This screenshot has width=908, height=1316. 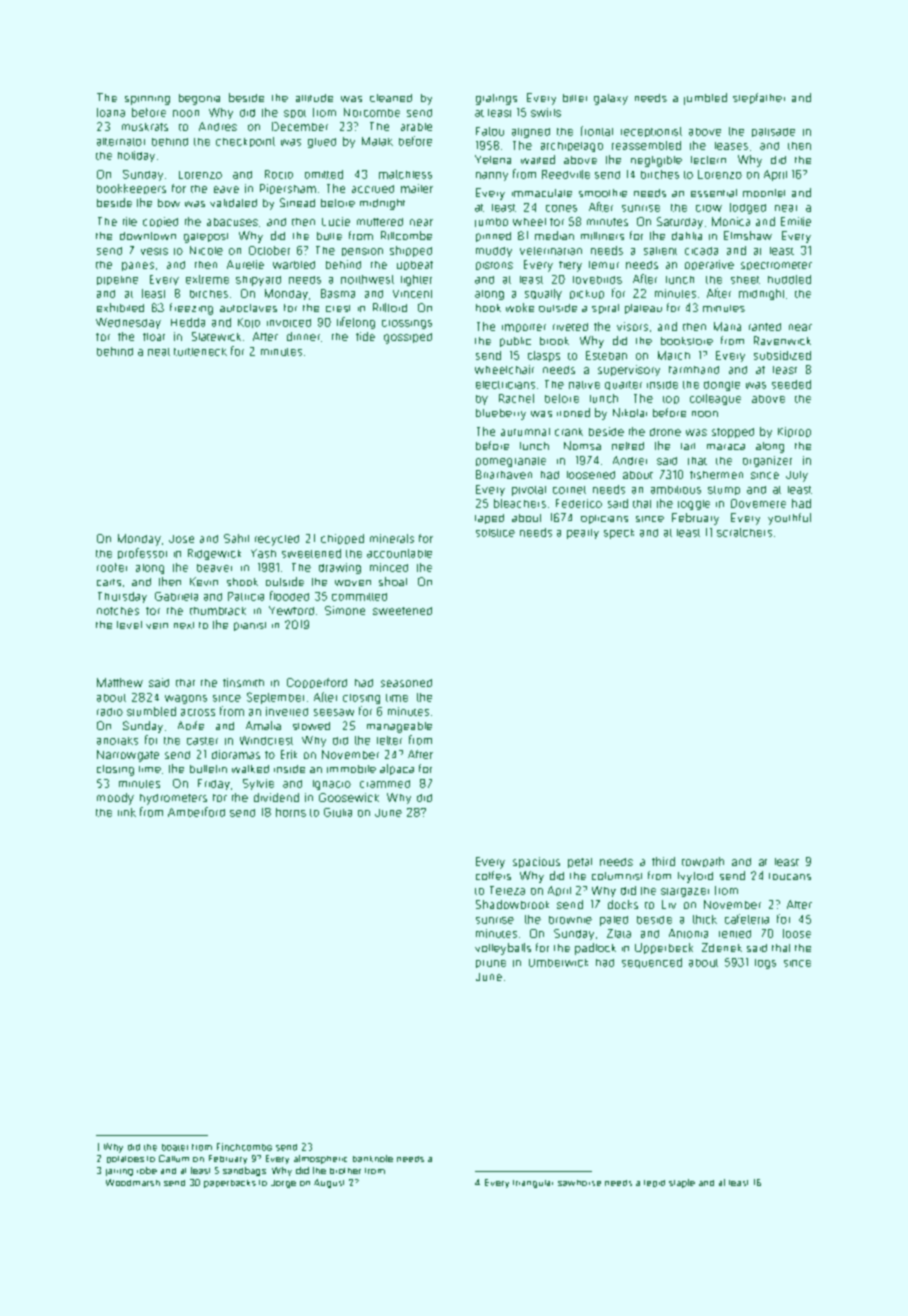 I want to click on paperbacks, so click(x=230, y=1184).
